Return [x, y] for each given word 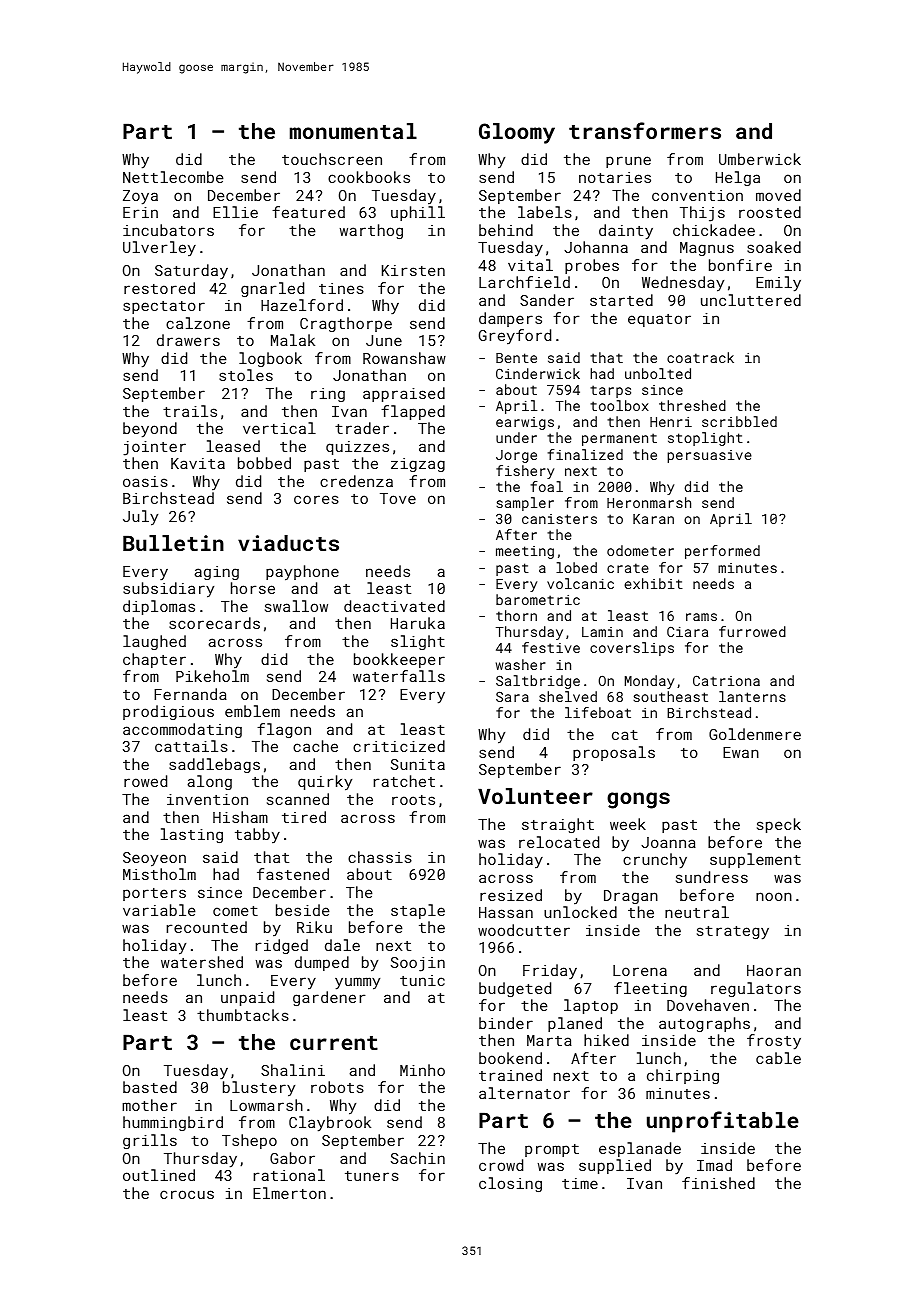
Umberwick [760, 159]
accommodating [182, 730]
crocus [187, 1194]
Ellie [235, 212]
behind [506, 230]
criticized [399, 746]
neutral [697, 912]
